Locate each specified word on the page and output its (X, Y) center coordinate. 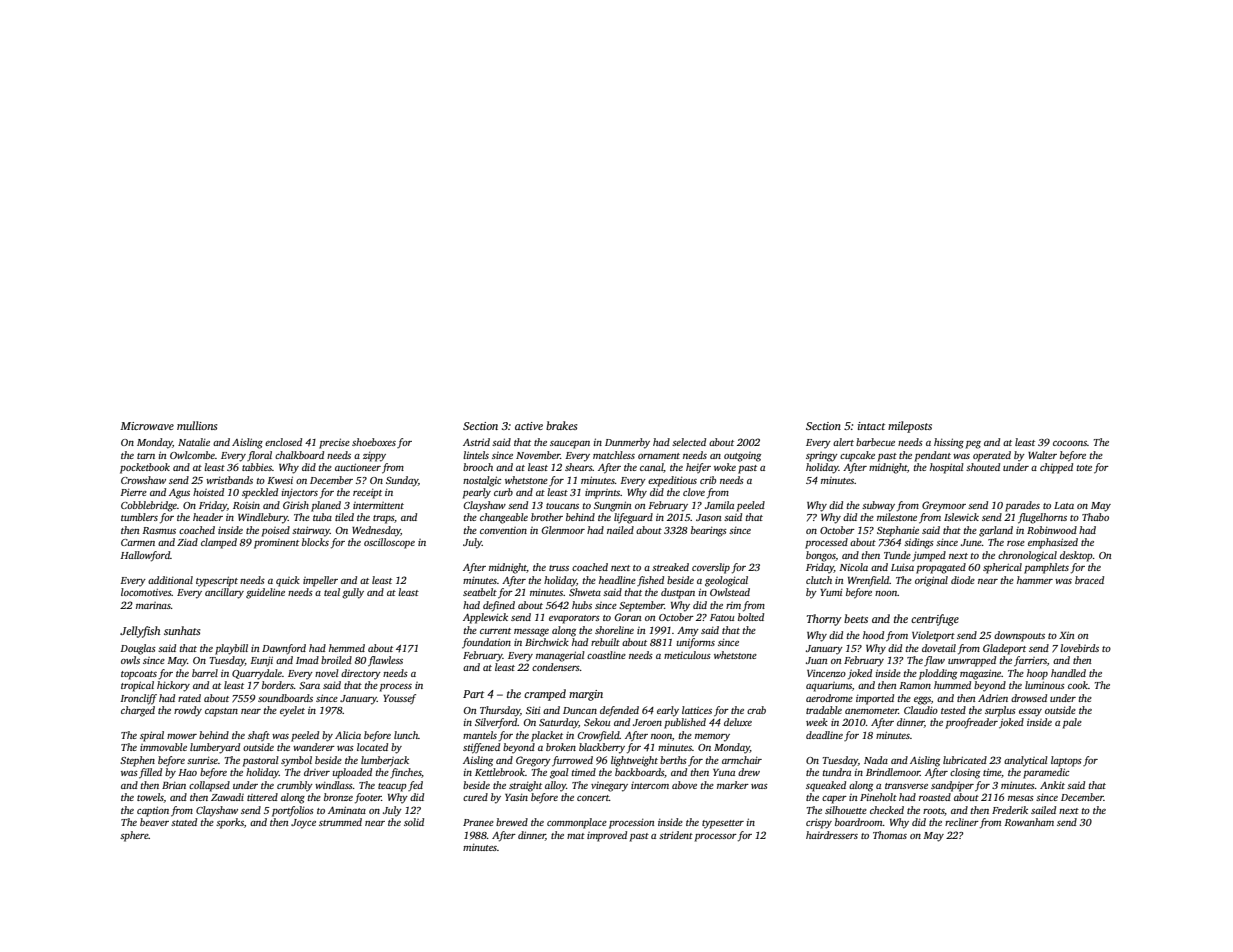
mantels (480, 735)
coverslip (711, 568)
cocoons (1070, 443)
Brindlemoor (893, 772)
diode (963, 580)
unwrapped (972, 661)
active (529, 426)
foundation (486, 643)
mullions (197, 425)
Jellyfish (140, 632)
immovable (163, 747)
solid (414, 822)
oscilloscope (389, 543)
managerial (560, 656)
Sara (309, 685)
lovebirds (1079, 648)
